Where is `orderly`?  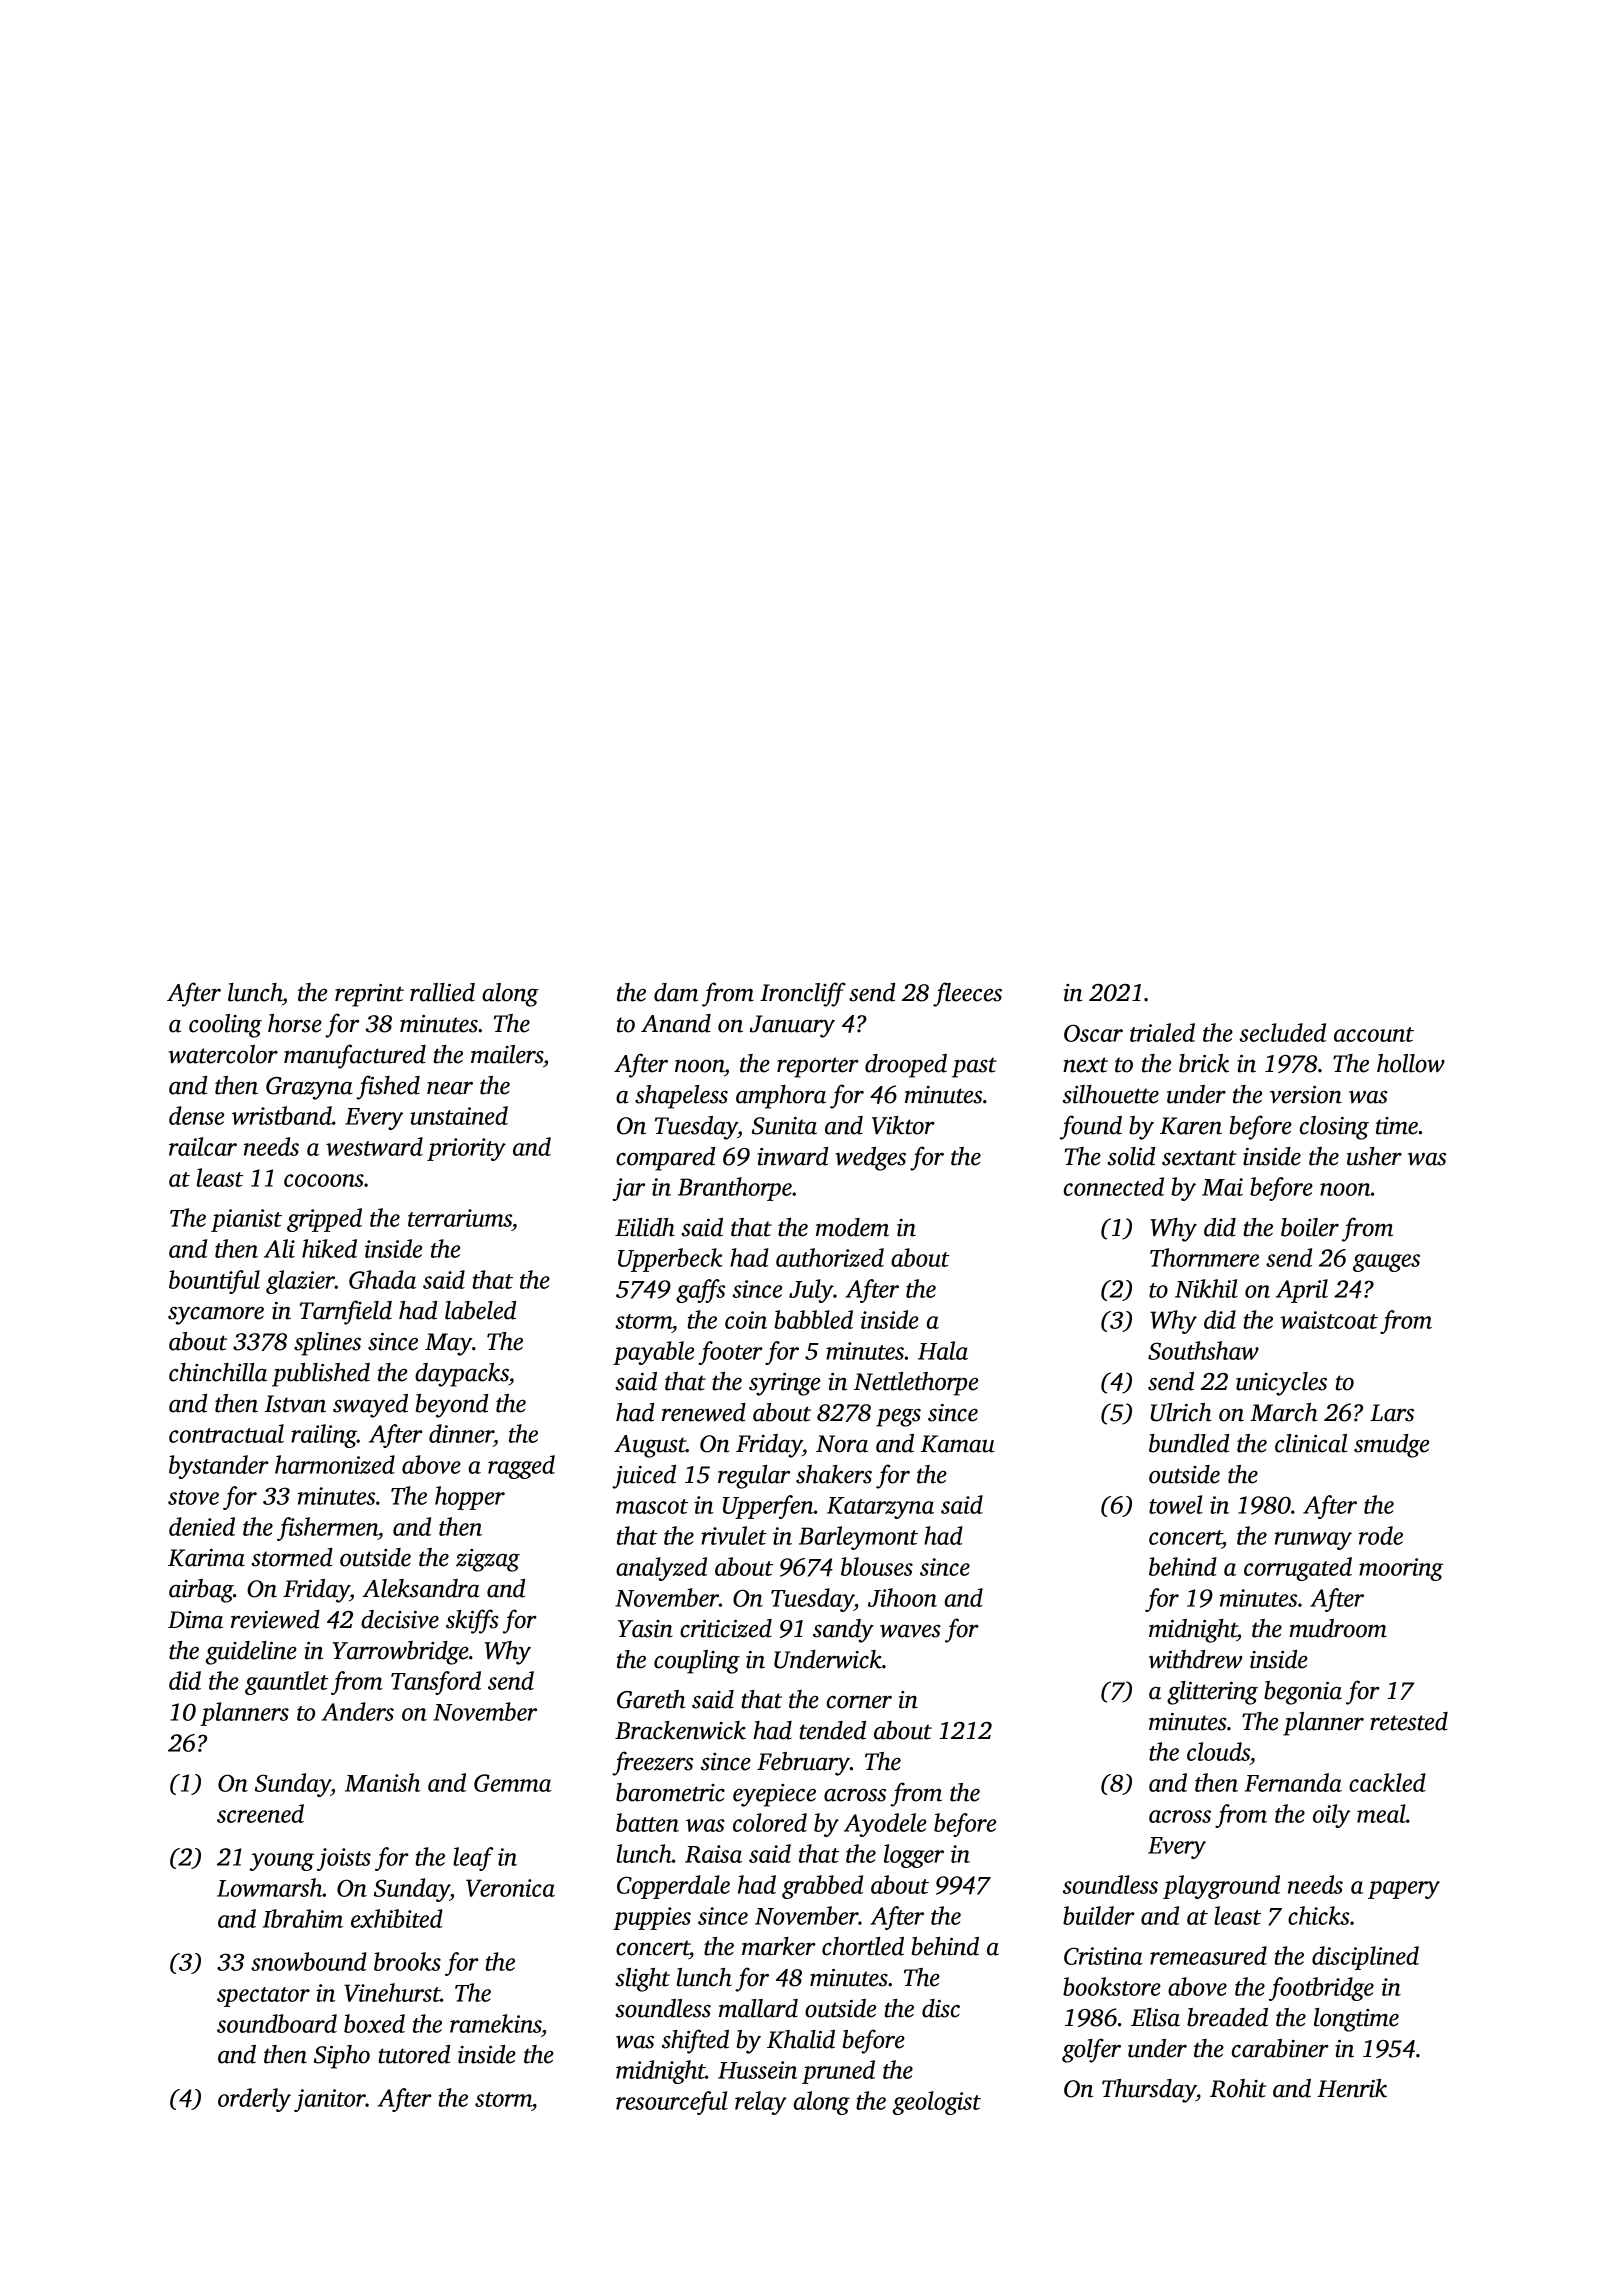
orderly is located at coordinates (254, 2100).
